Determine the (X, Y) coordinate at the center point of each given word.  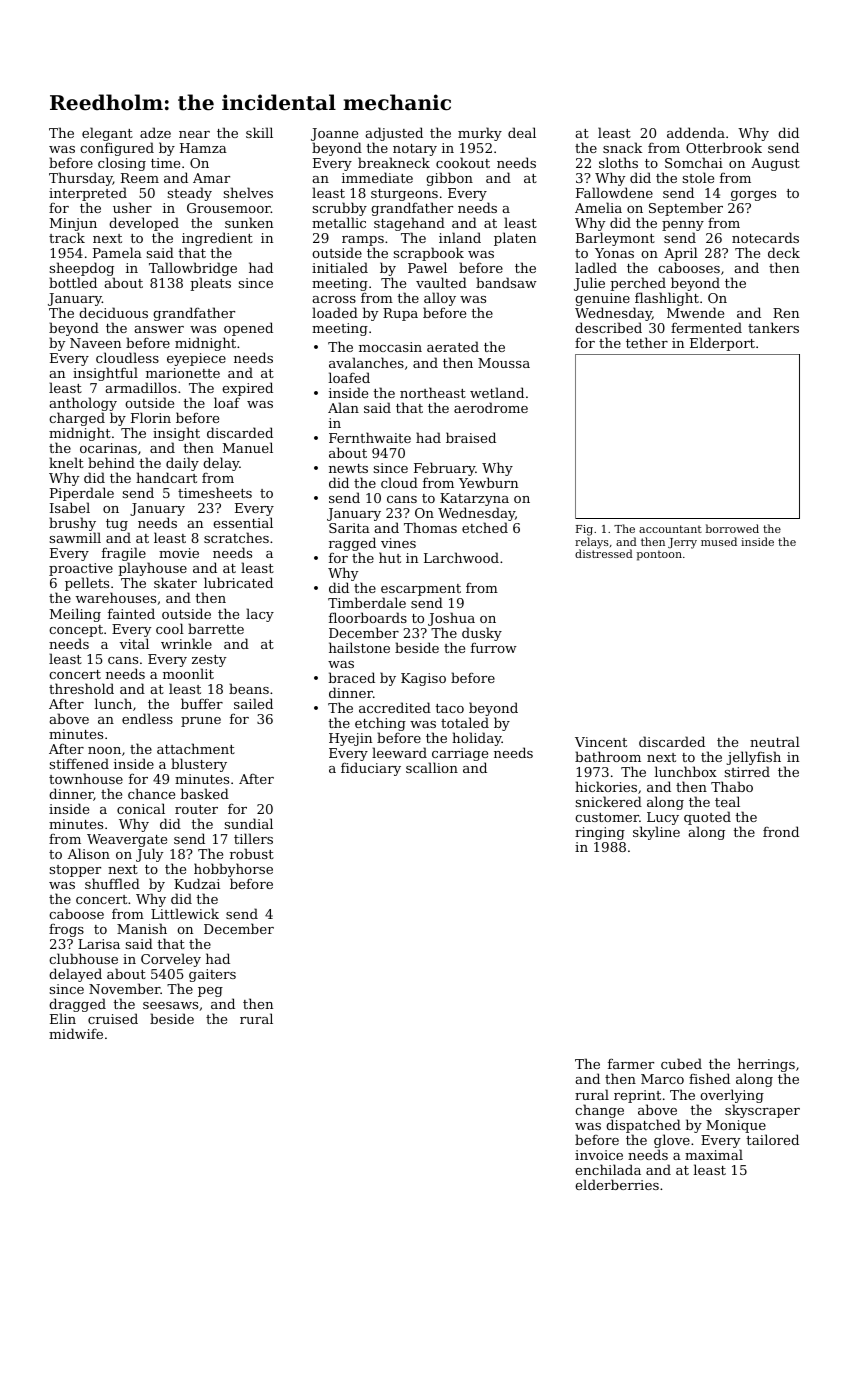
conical (141, 808)
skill (259, 132)
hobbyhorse (233, 870)
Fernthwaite (370, 437)
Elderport (722, 344)
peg (210, 992)
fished (709, 1078)
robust (252, 853)
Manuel (248, 447)
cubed (681, 1063)
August (775, 164)
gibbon (449, 179)
